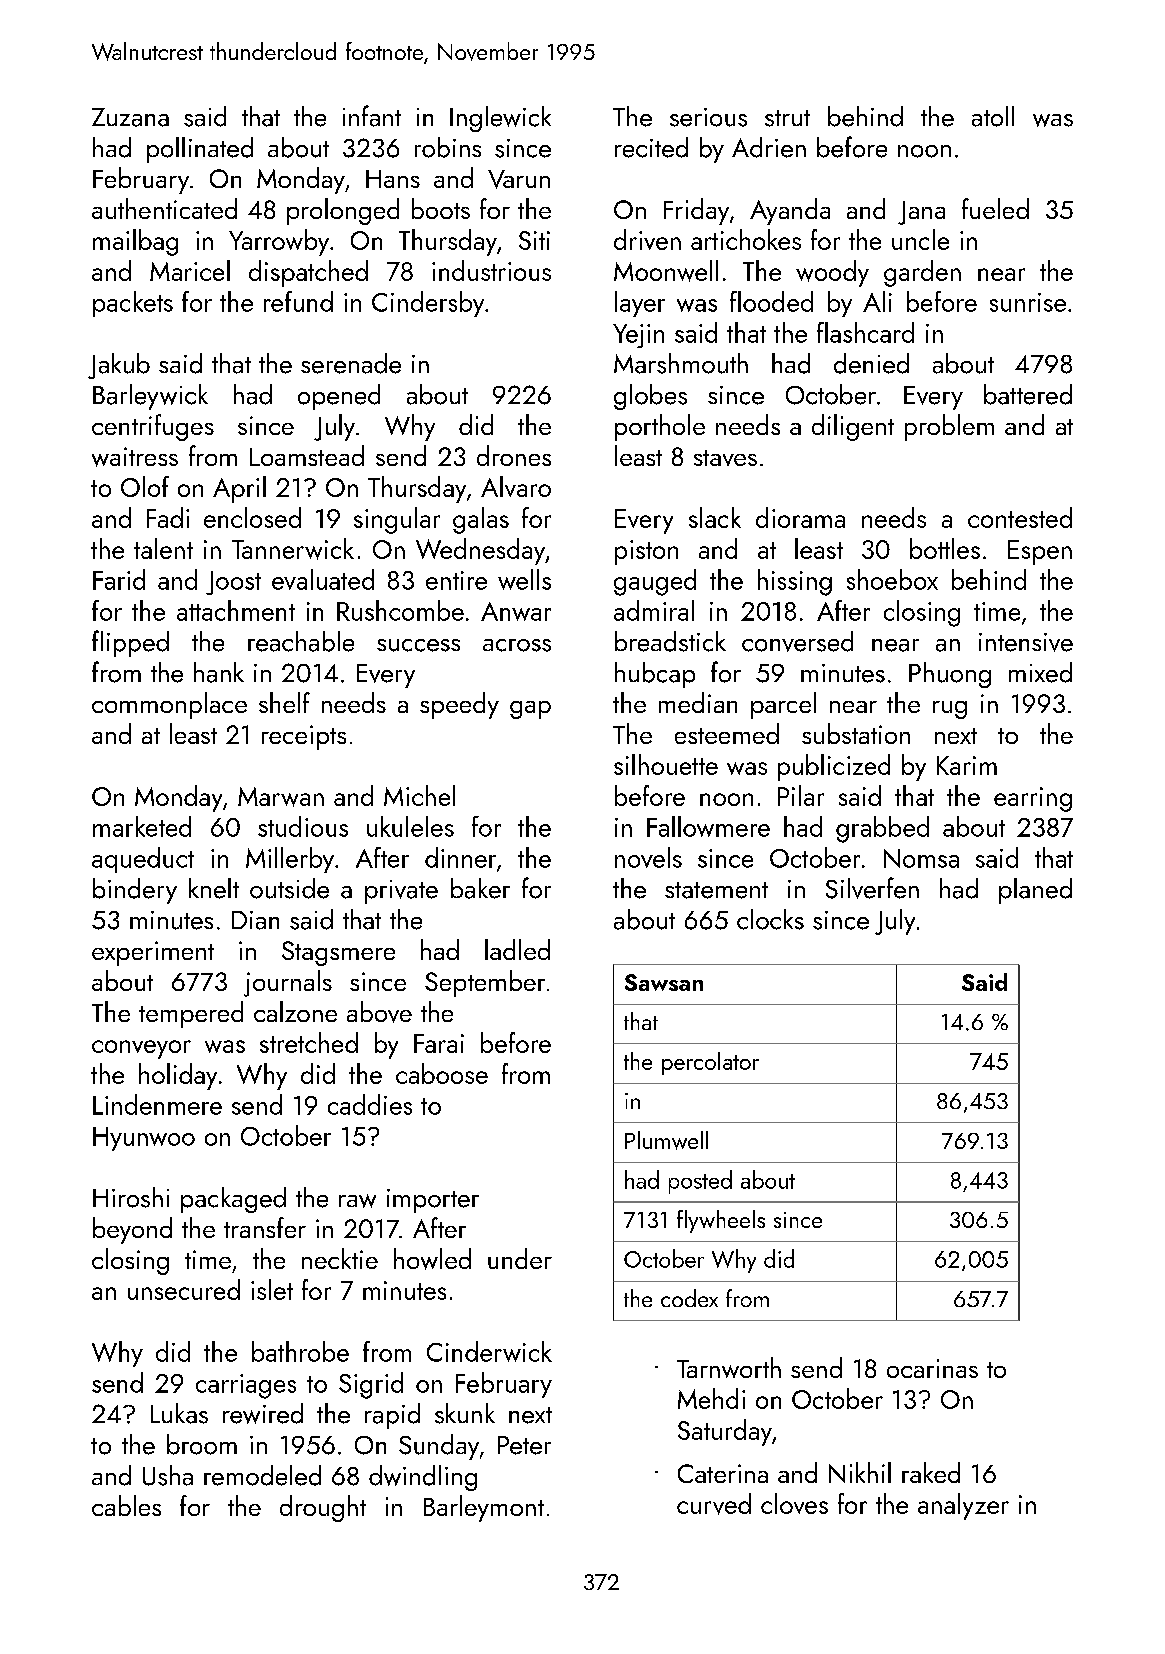  I want to click on problem, so click(949, 427).
